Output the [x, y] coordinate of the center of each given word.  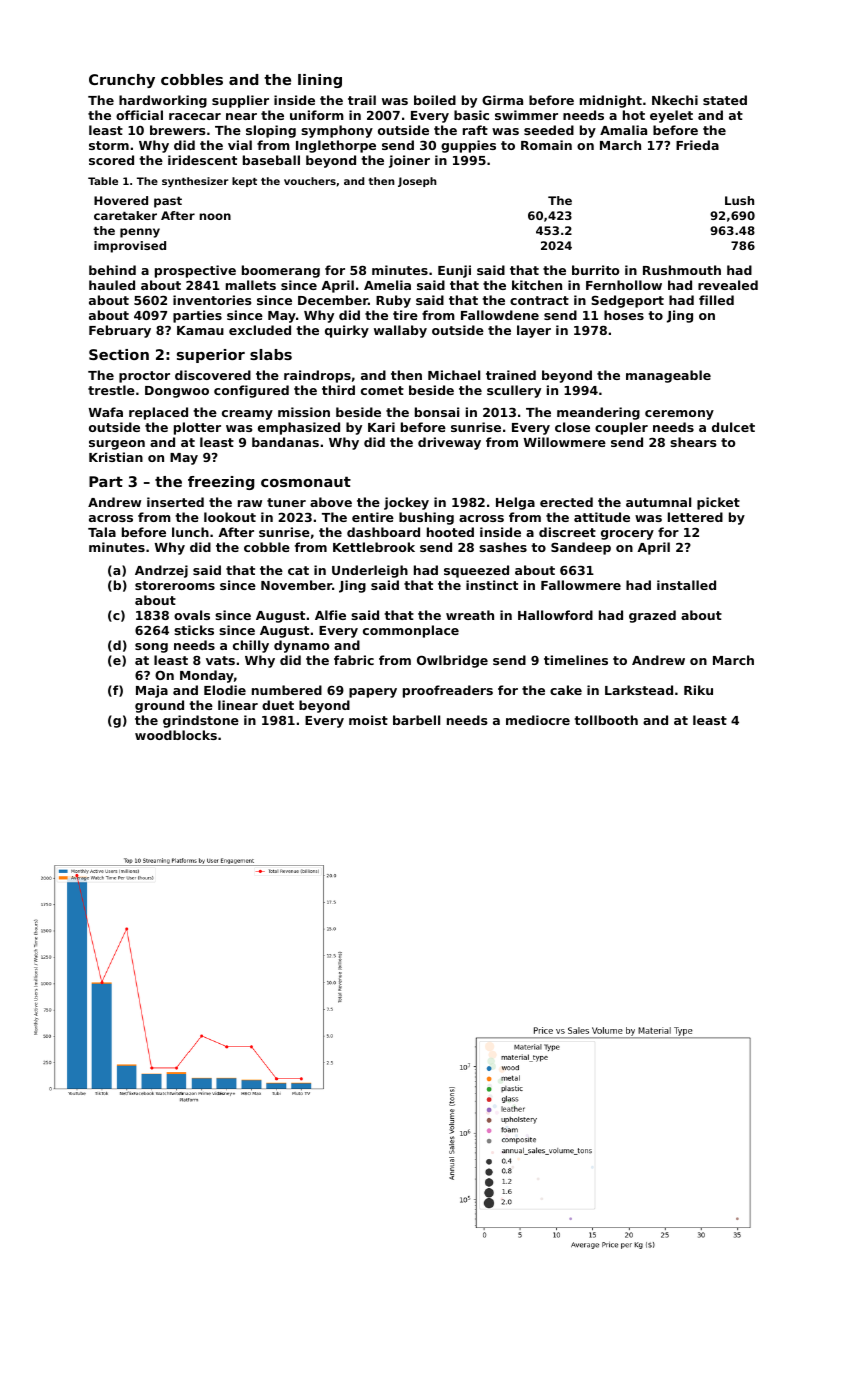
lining [320, 81]
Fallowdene [500, 315]
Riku [698, 690]
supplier [240, 101]
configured [251, 391]
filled [716, 300]
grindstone [201, 721]
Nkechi [675, 100]
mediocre [538, 720]
